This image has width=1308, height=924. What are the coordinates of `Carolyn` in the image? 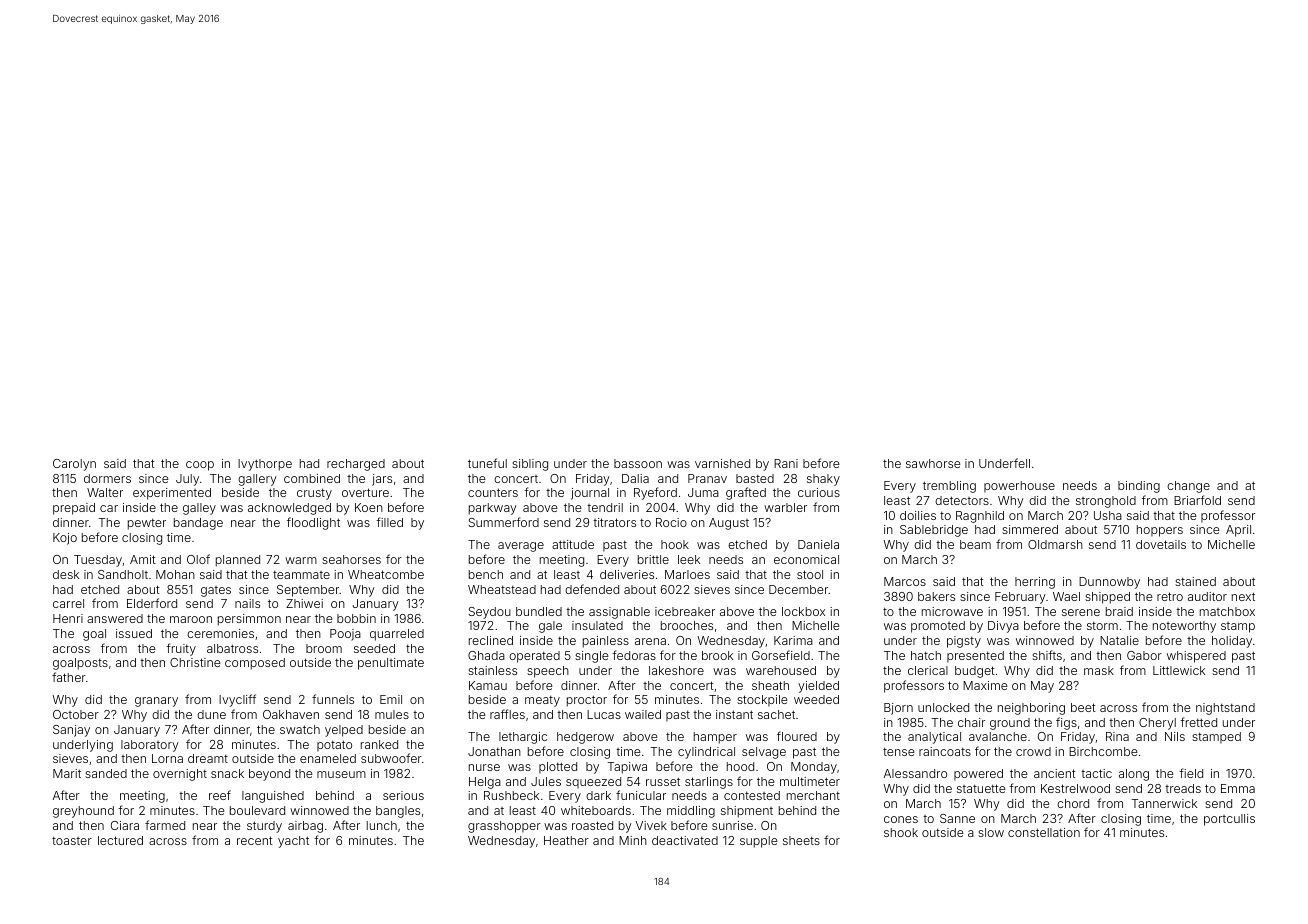 It's located at (74, 465).
